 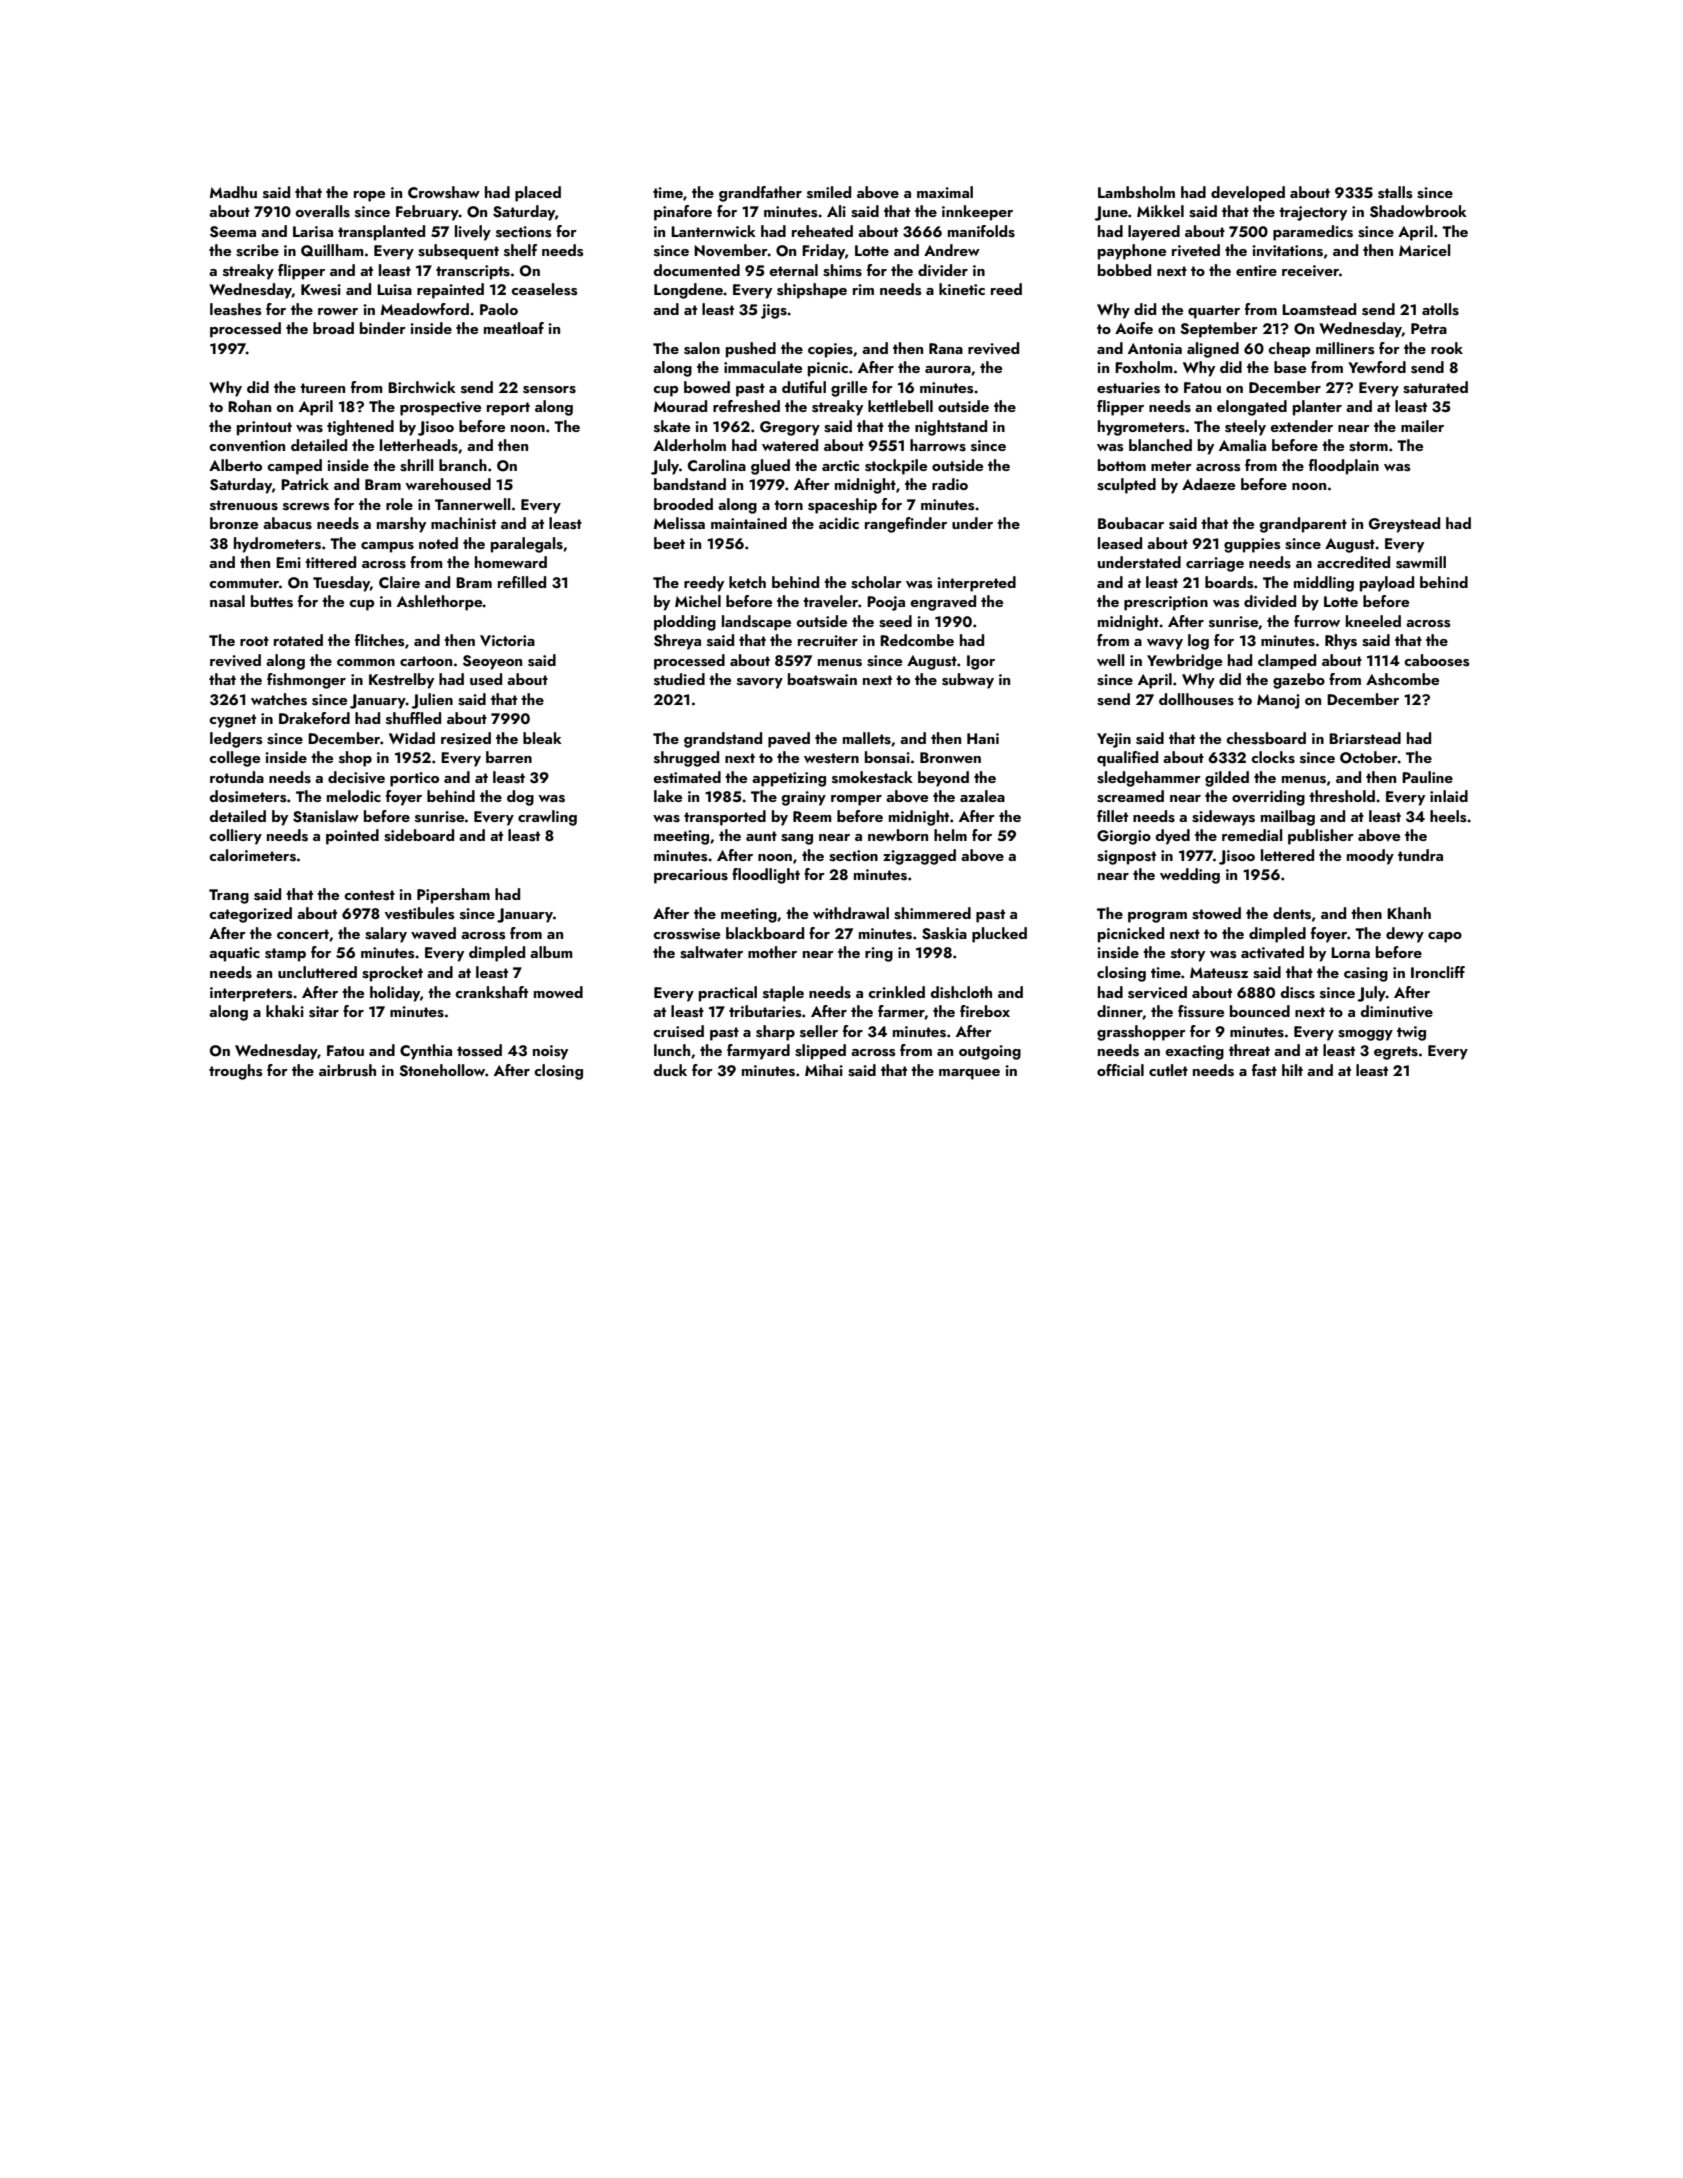 I want to click on shipshape, so click(x=812, y=291).
